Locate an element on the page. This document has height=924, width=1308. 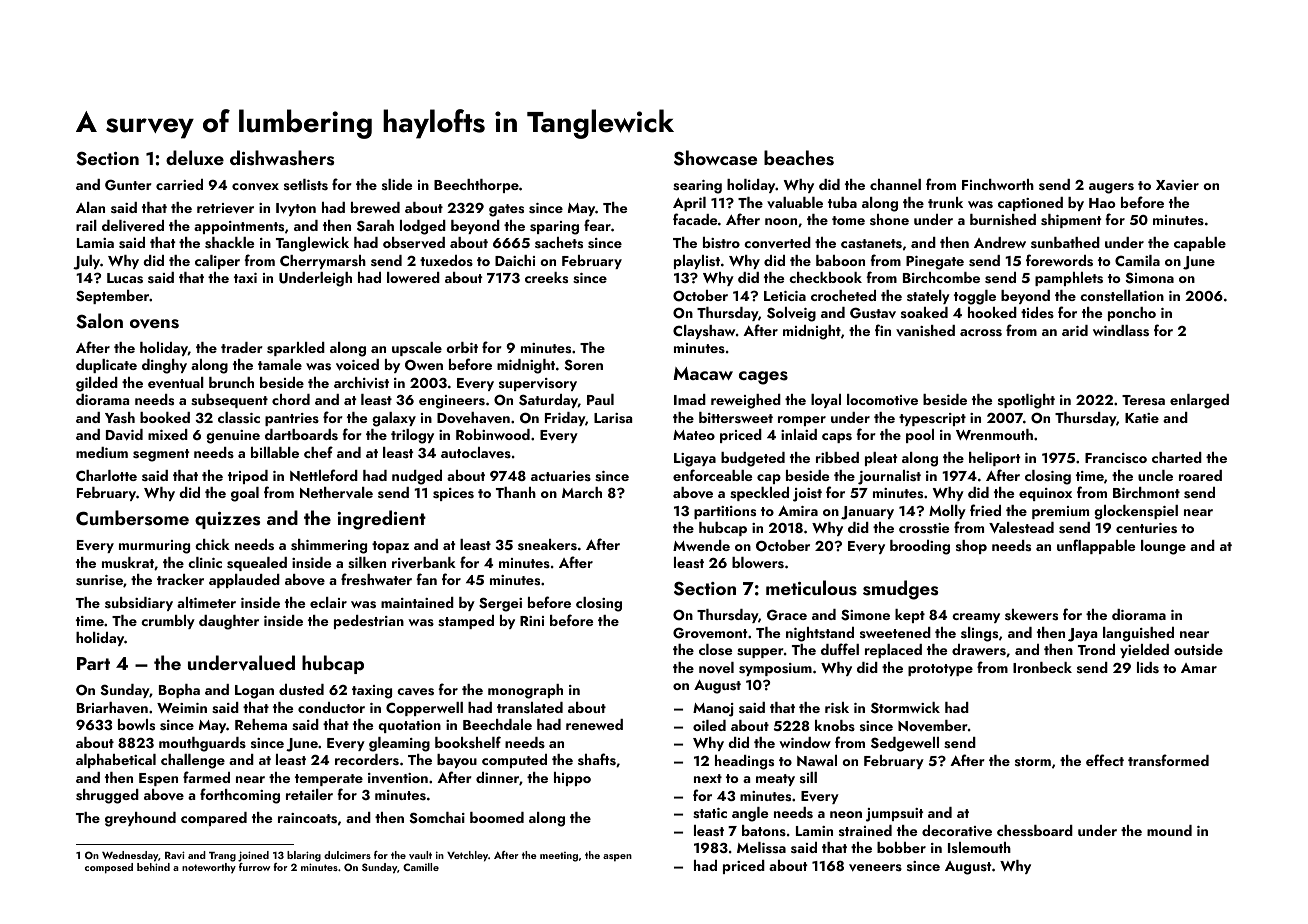
Showcase is located at coordinates (715, 158).
